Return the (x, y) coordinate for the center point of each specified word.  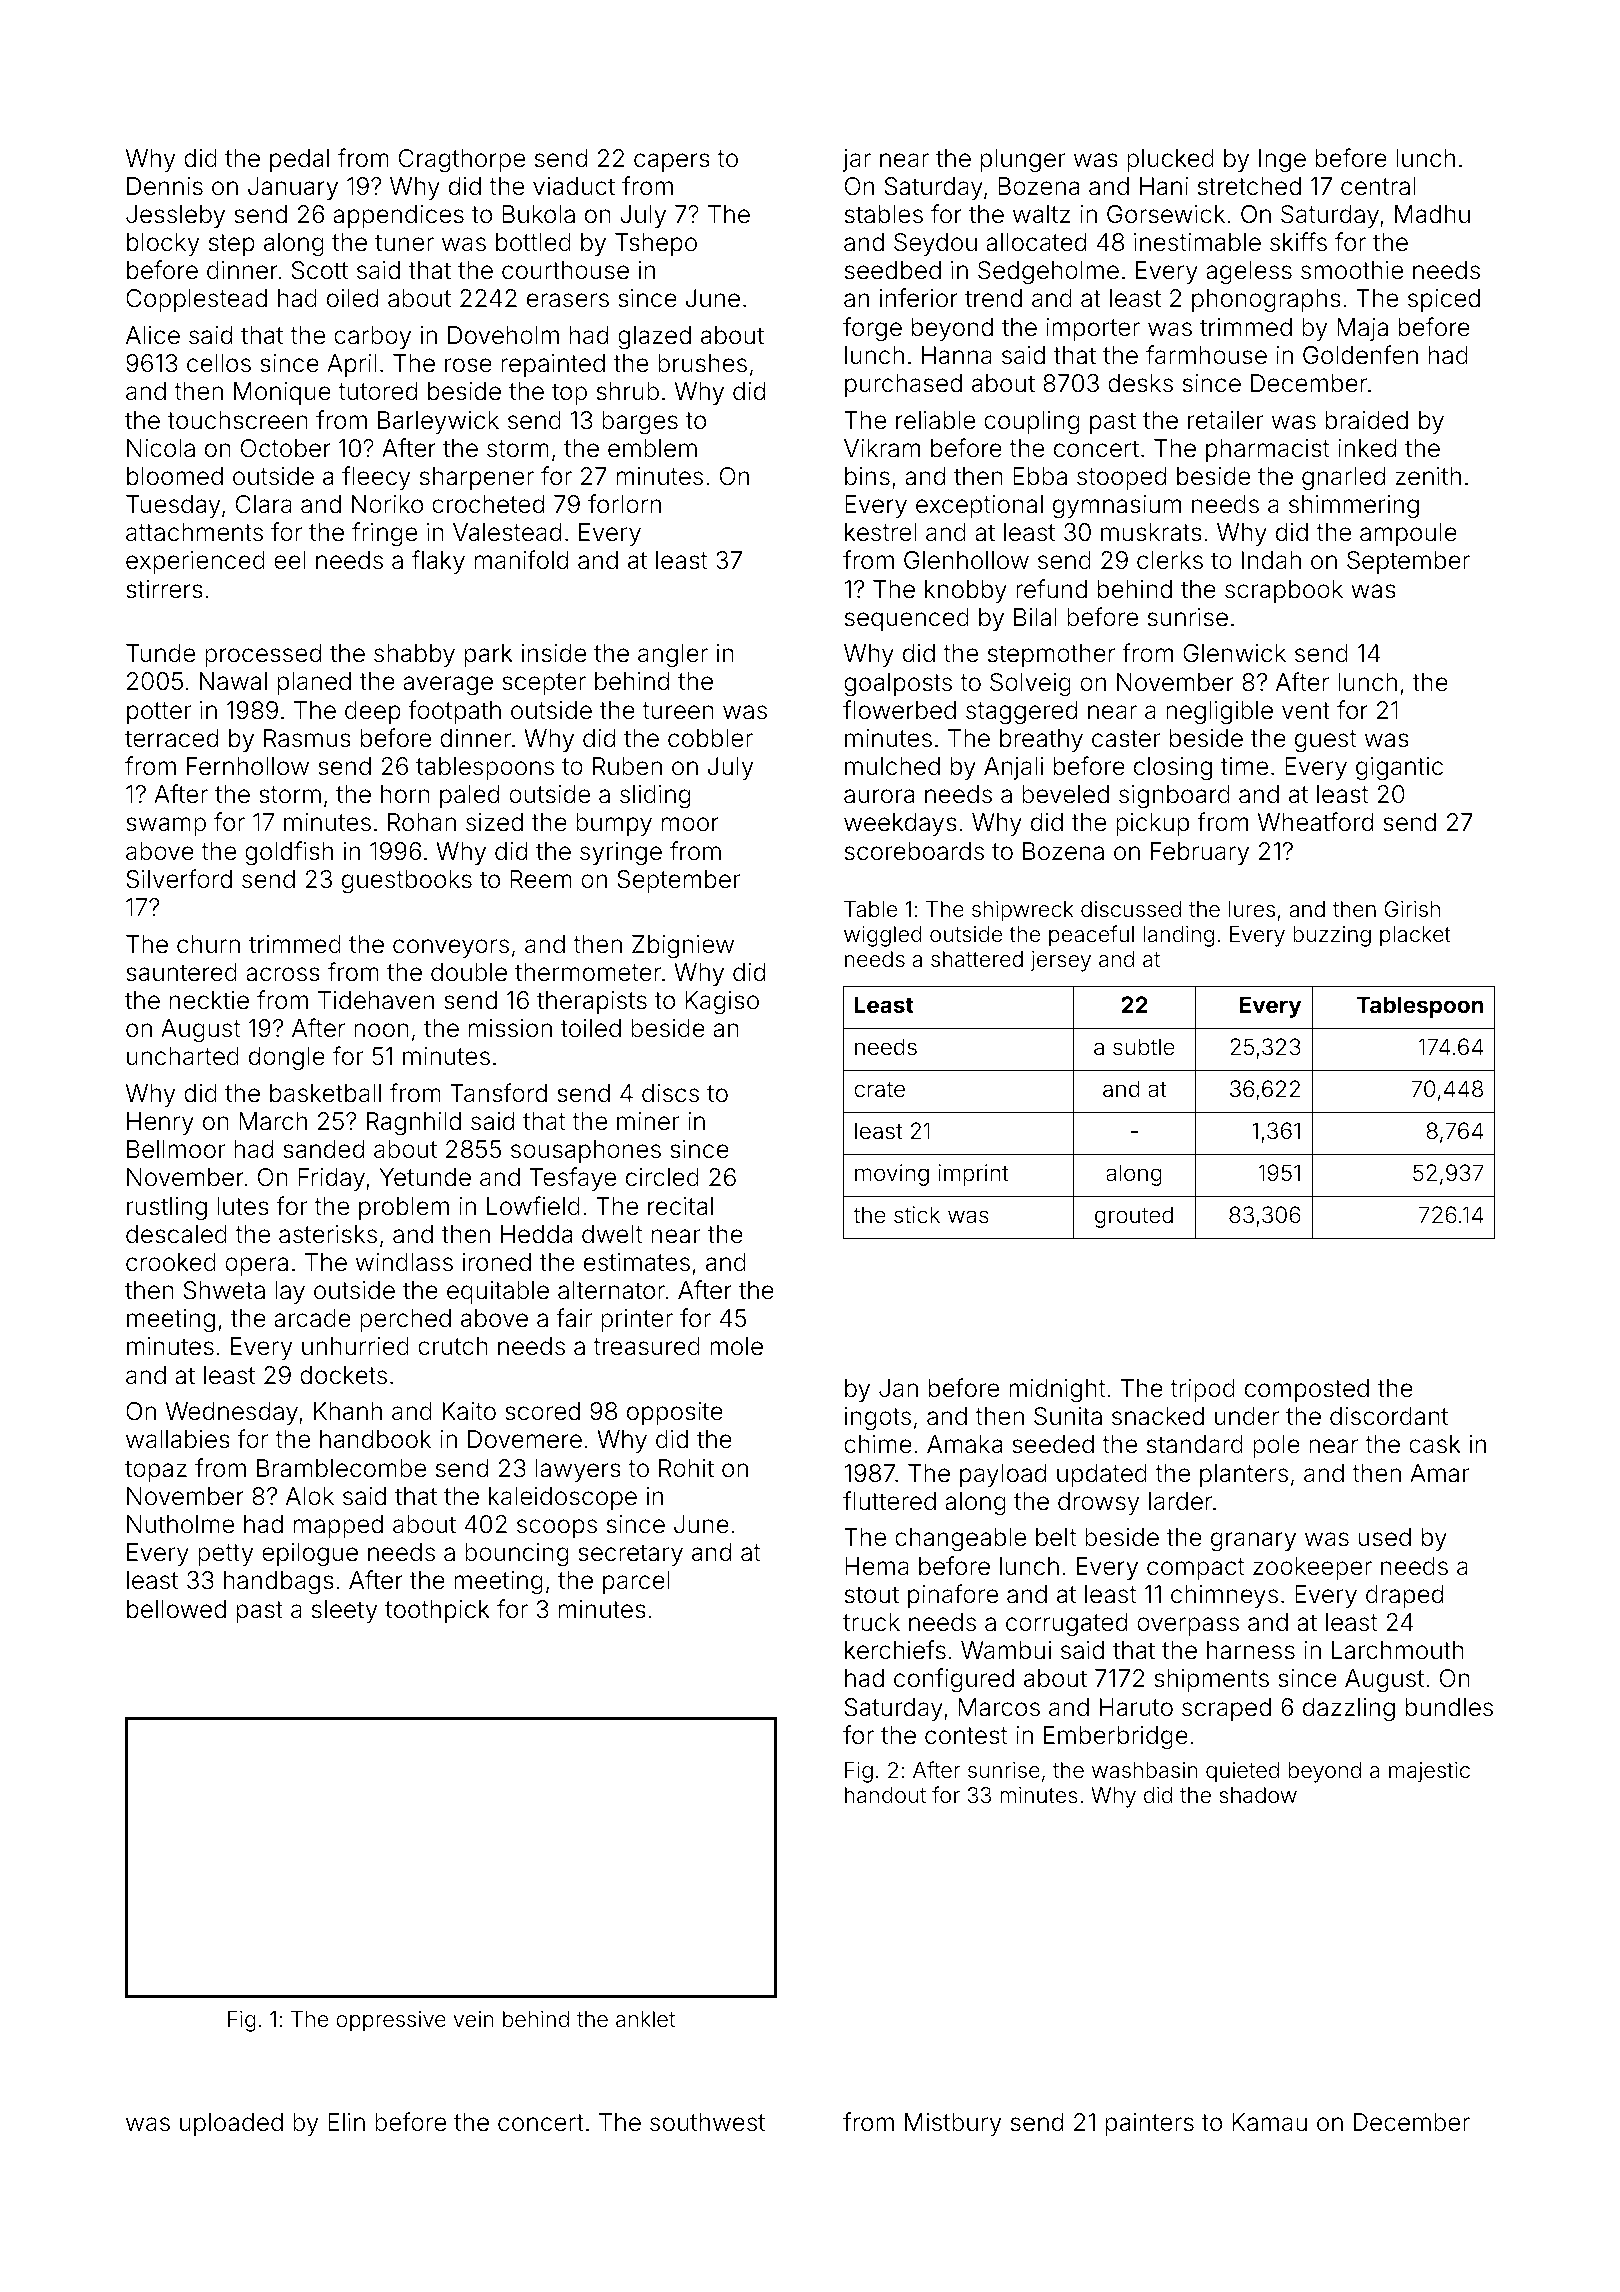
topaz (156, 1471)
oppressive (391, 2021)
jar (857, 160)
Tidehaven (376, 1000)
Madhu (1432, 214)
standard (1195, 1444)
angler (673, 656)
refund (1051, 589)
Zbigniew (683, 947)
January (293, 188)
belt (1056, 1537)
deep (373, 712)
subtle (1144, 1047)
